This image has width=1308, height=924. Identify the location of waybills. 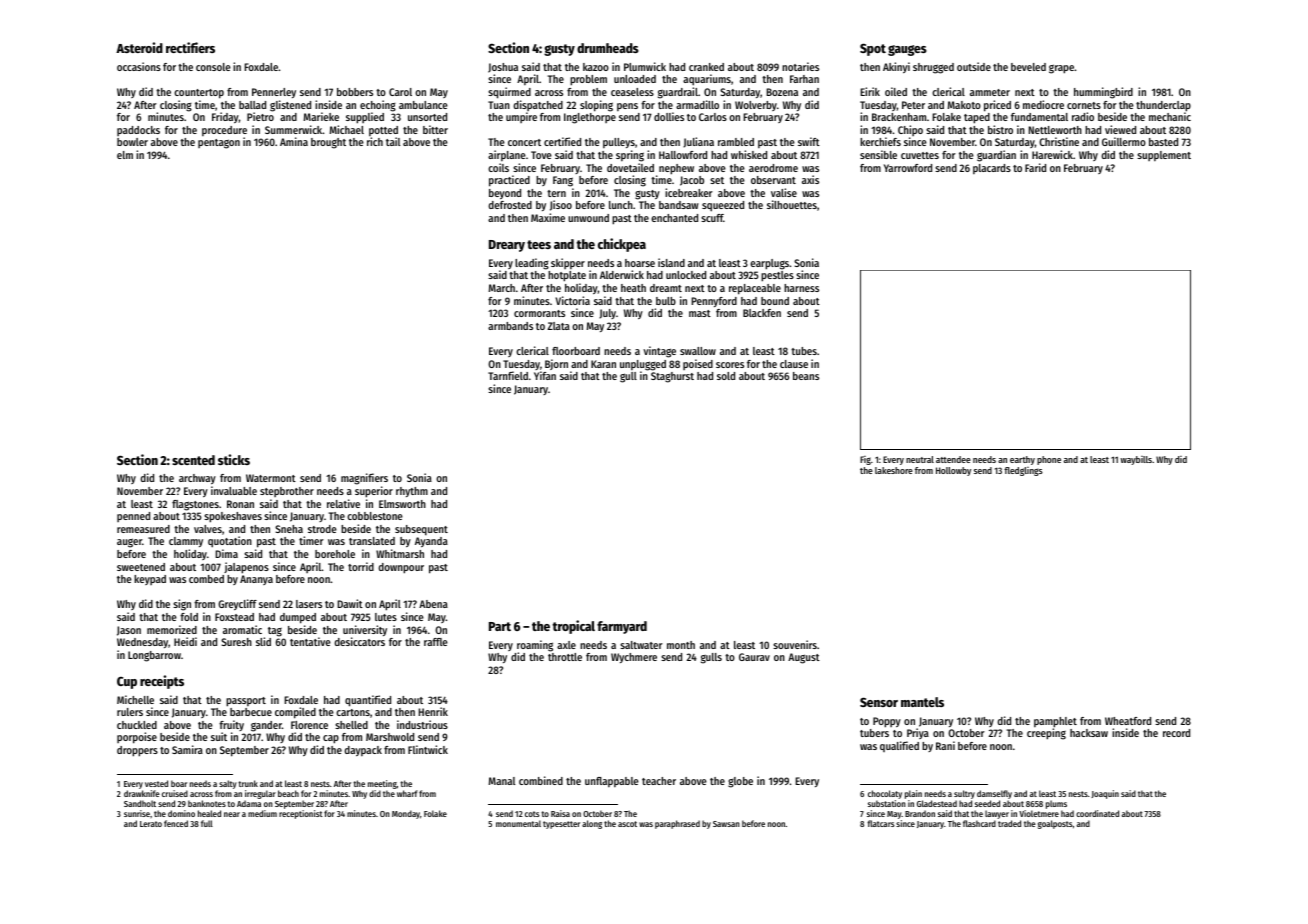
(1136, 460).
